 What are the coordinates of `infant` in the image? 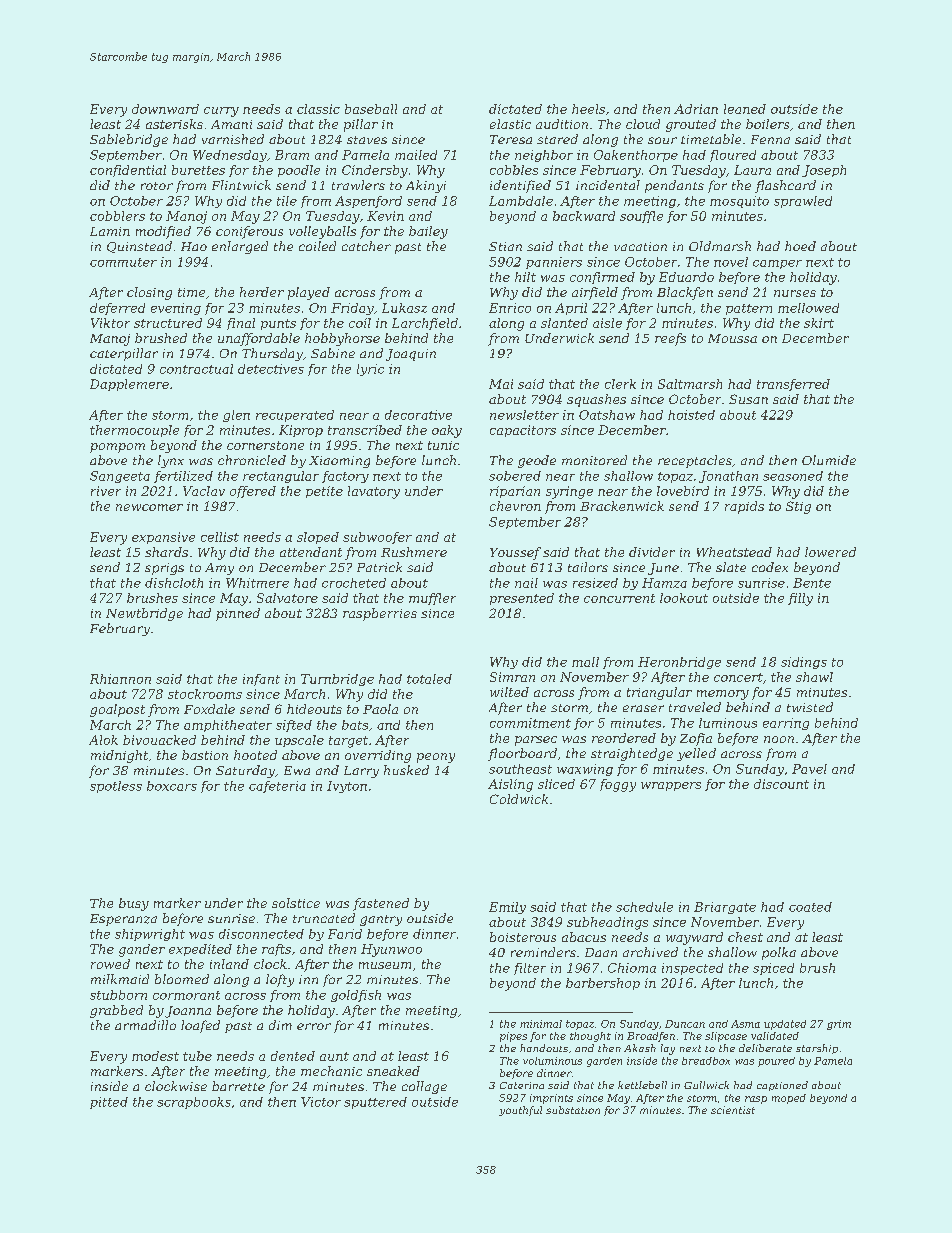 It's located at (261, 680).
